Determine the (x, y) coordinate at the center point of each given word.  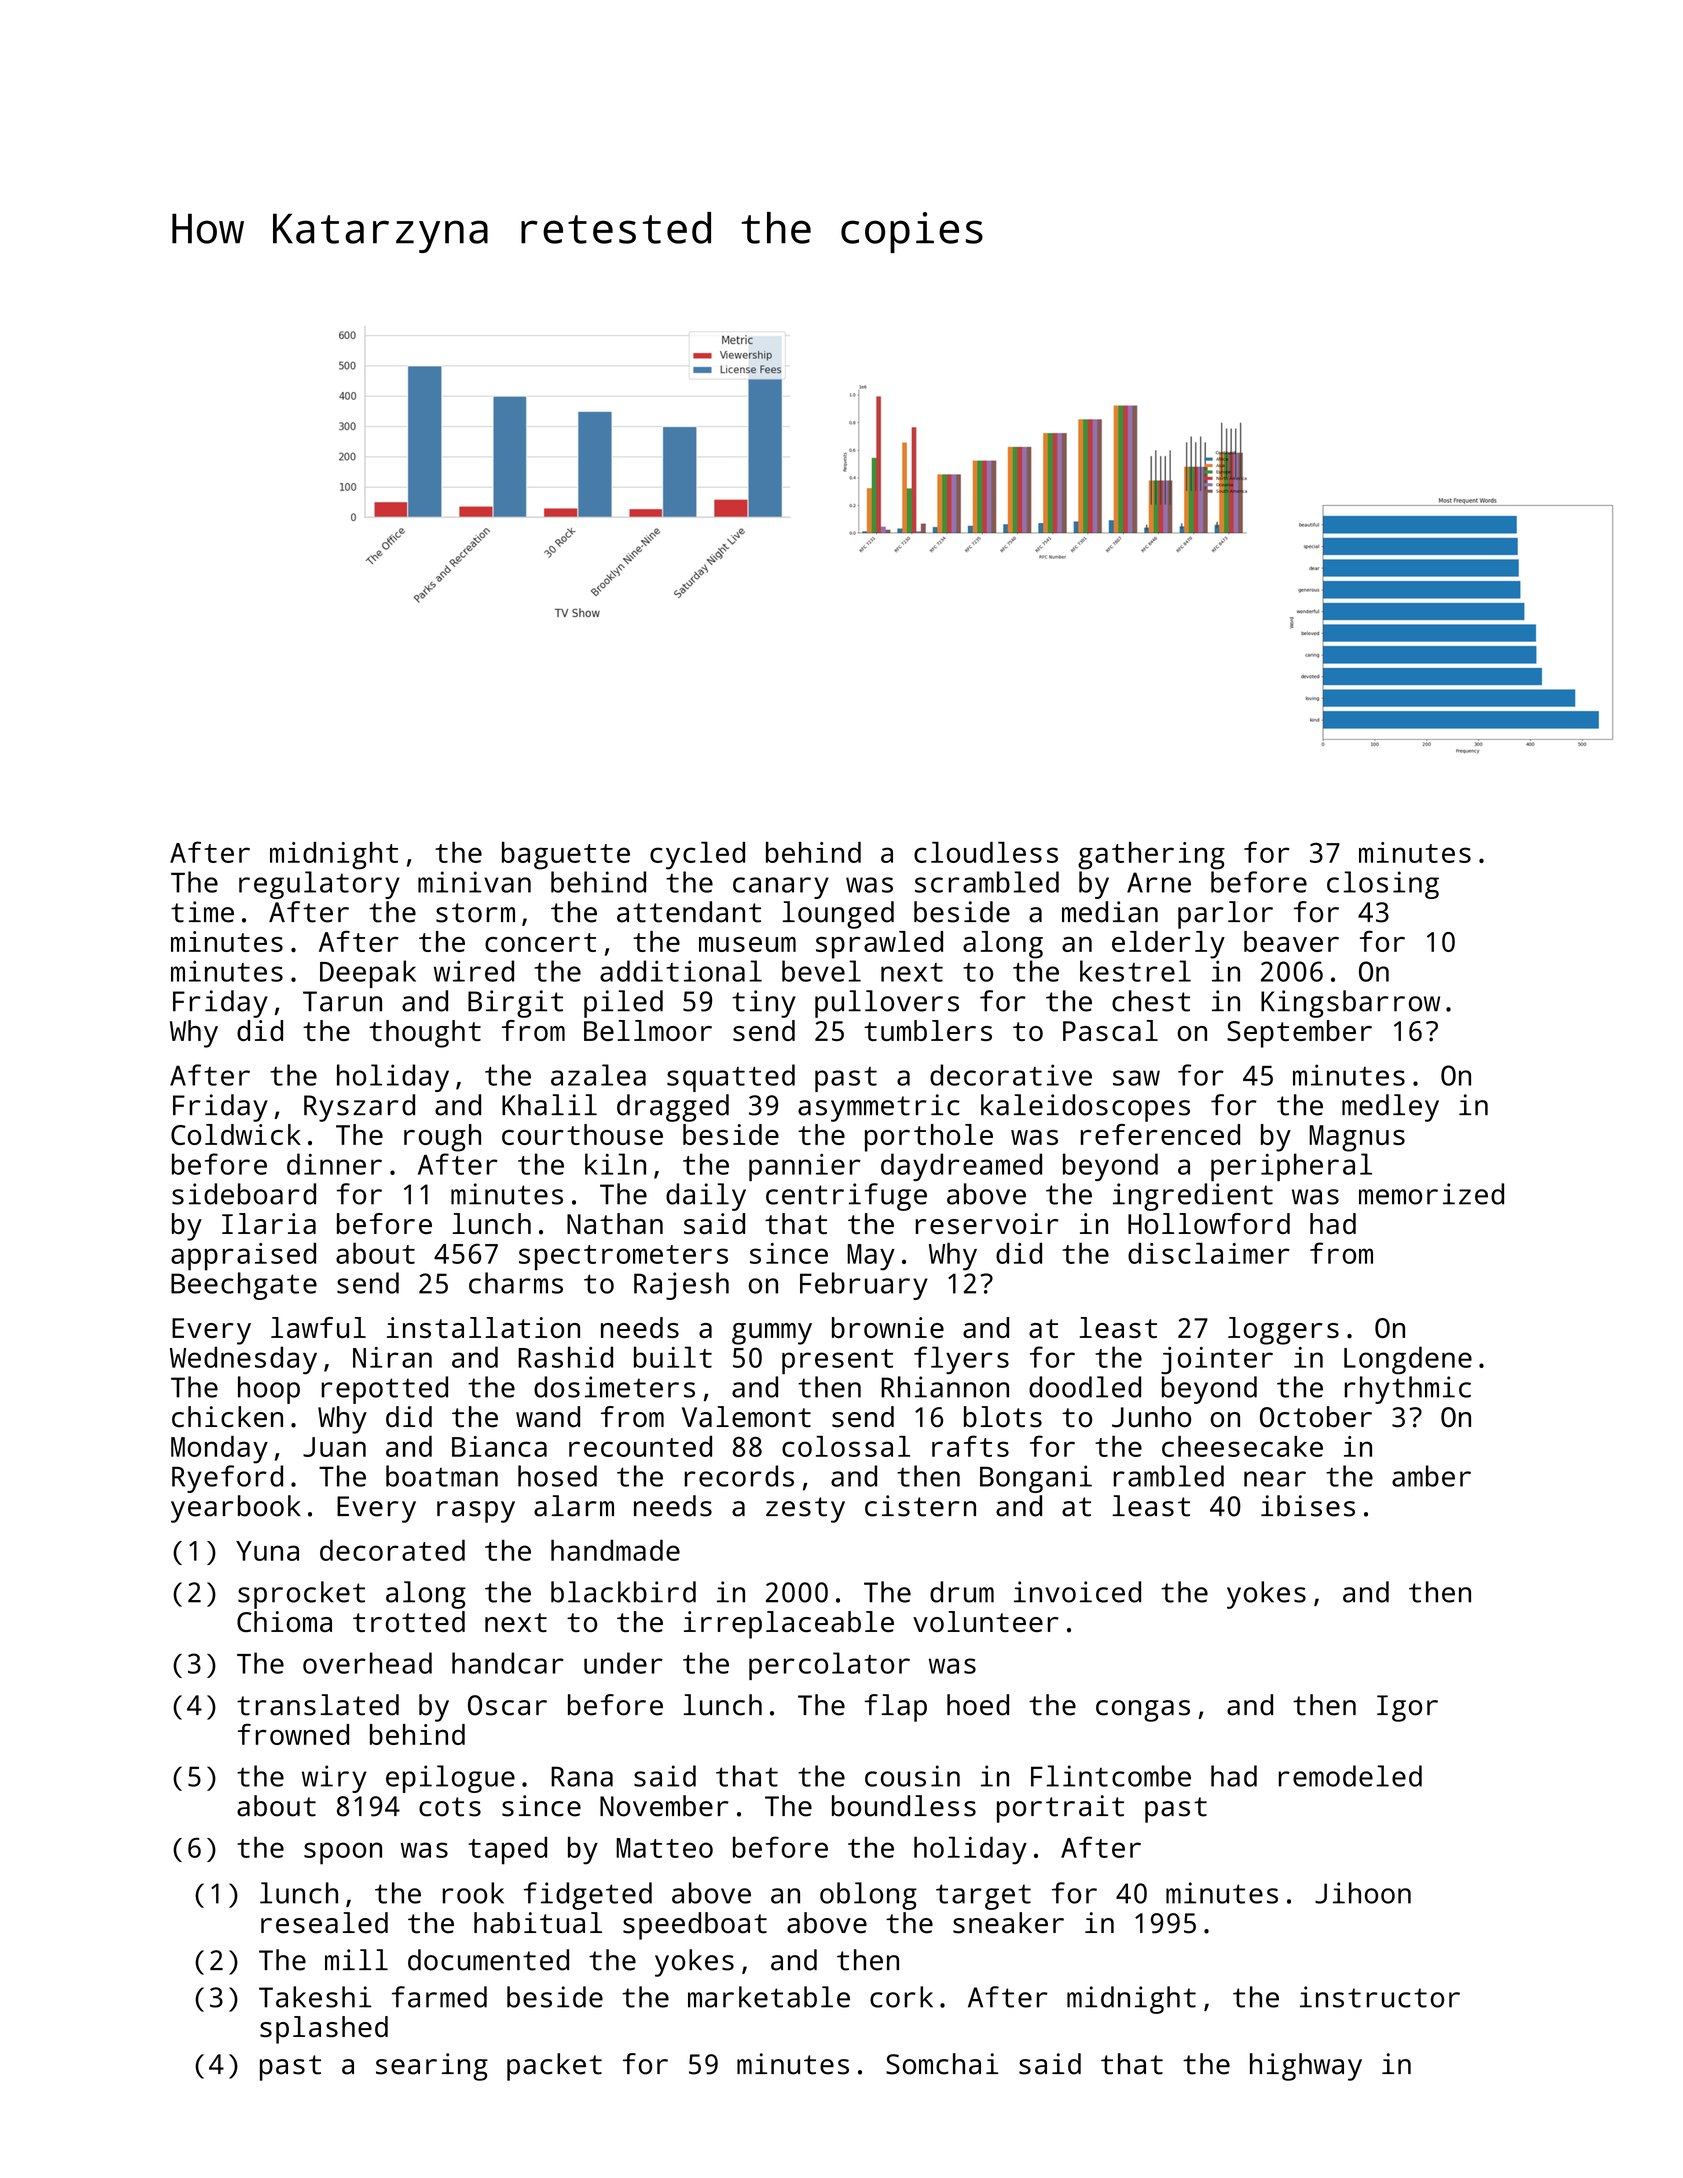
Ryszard (359, 1108)
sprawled (879, 945)
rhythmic (1408, 1390)
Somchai (942, 2064)
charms (516, 1283)
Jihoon (1363, 1893)
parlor (1225, 915)
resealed (324, 1923)
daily (706, 1197)
